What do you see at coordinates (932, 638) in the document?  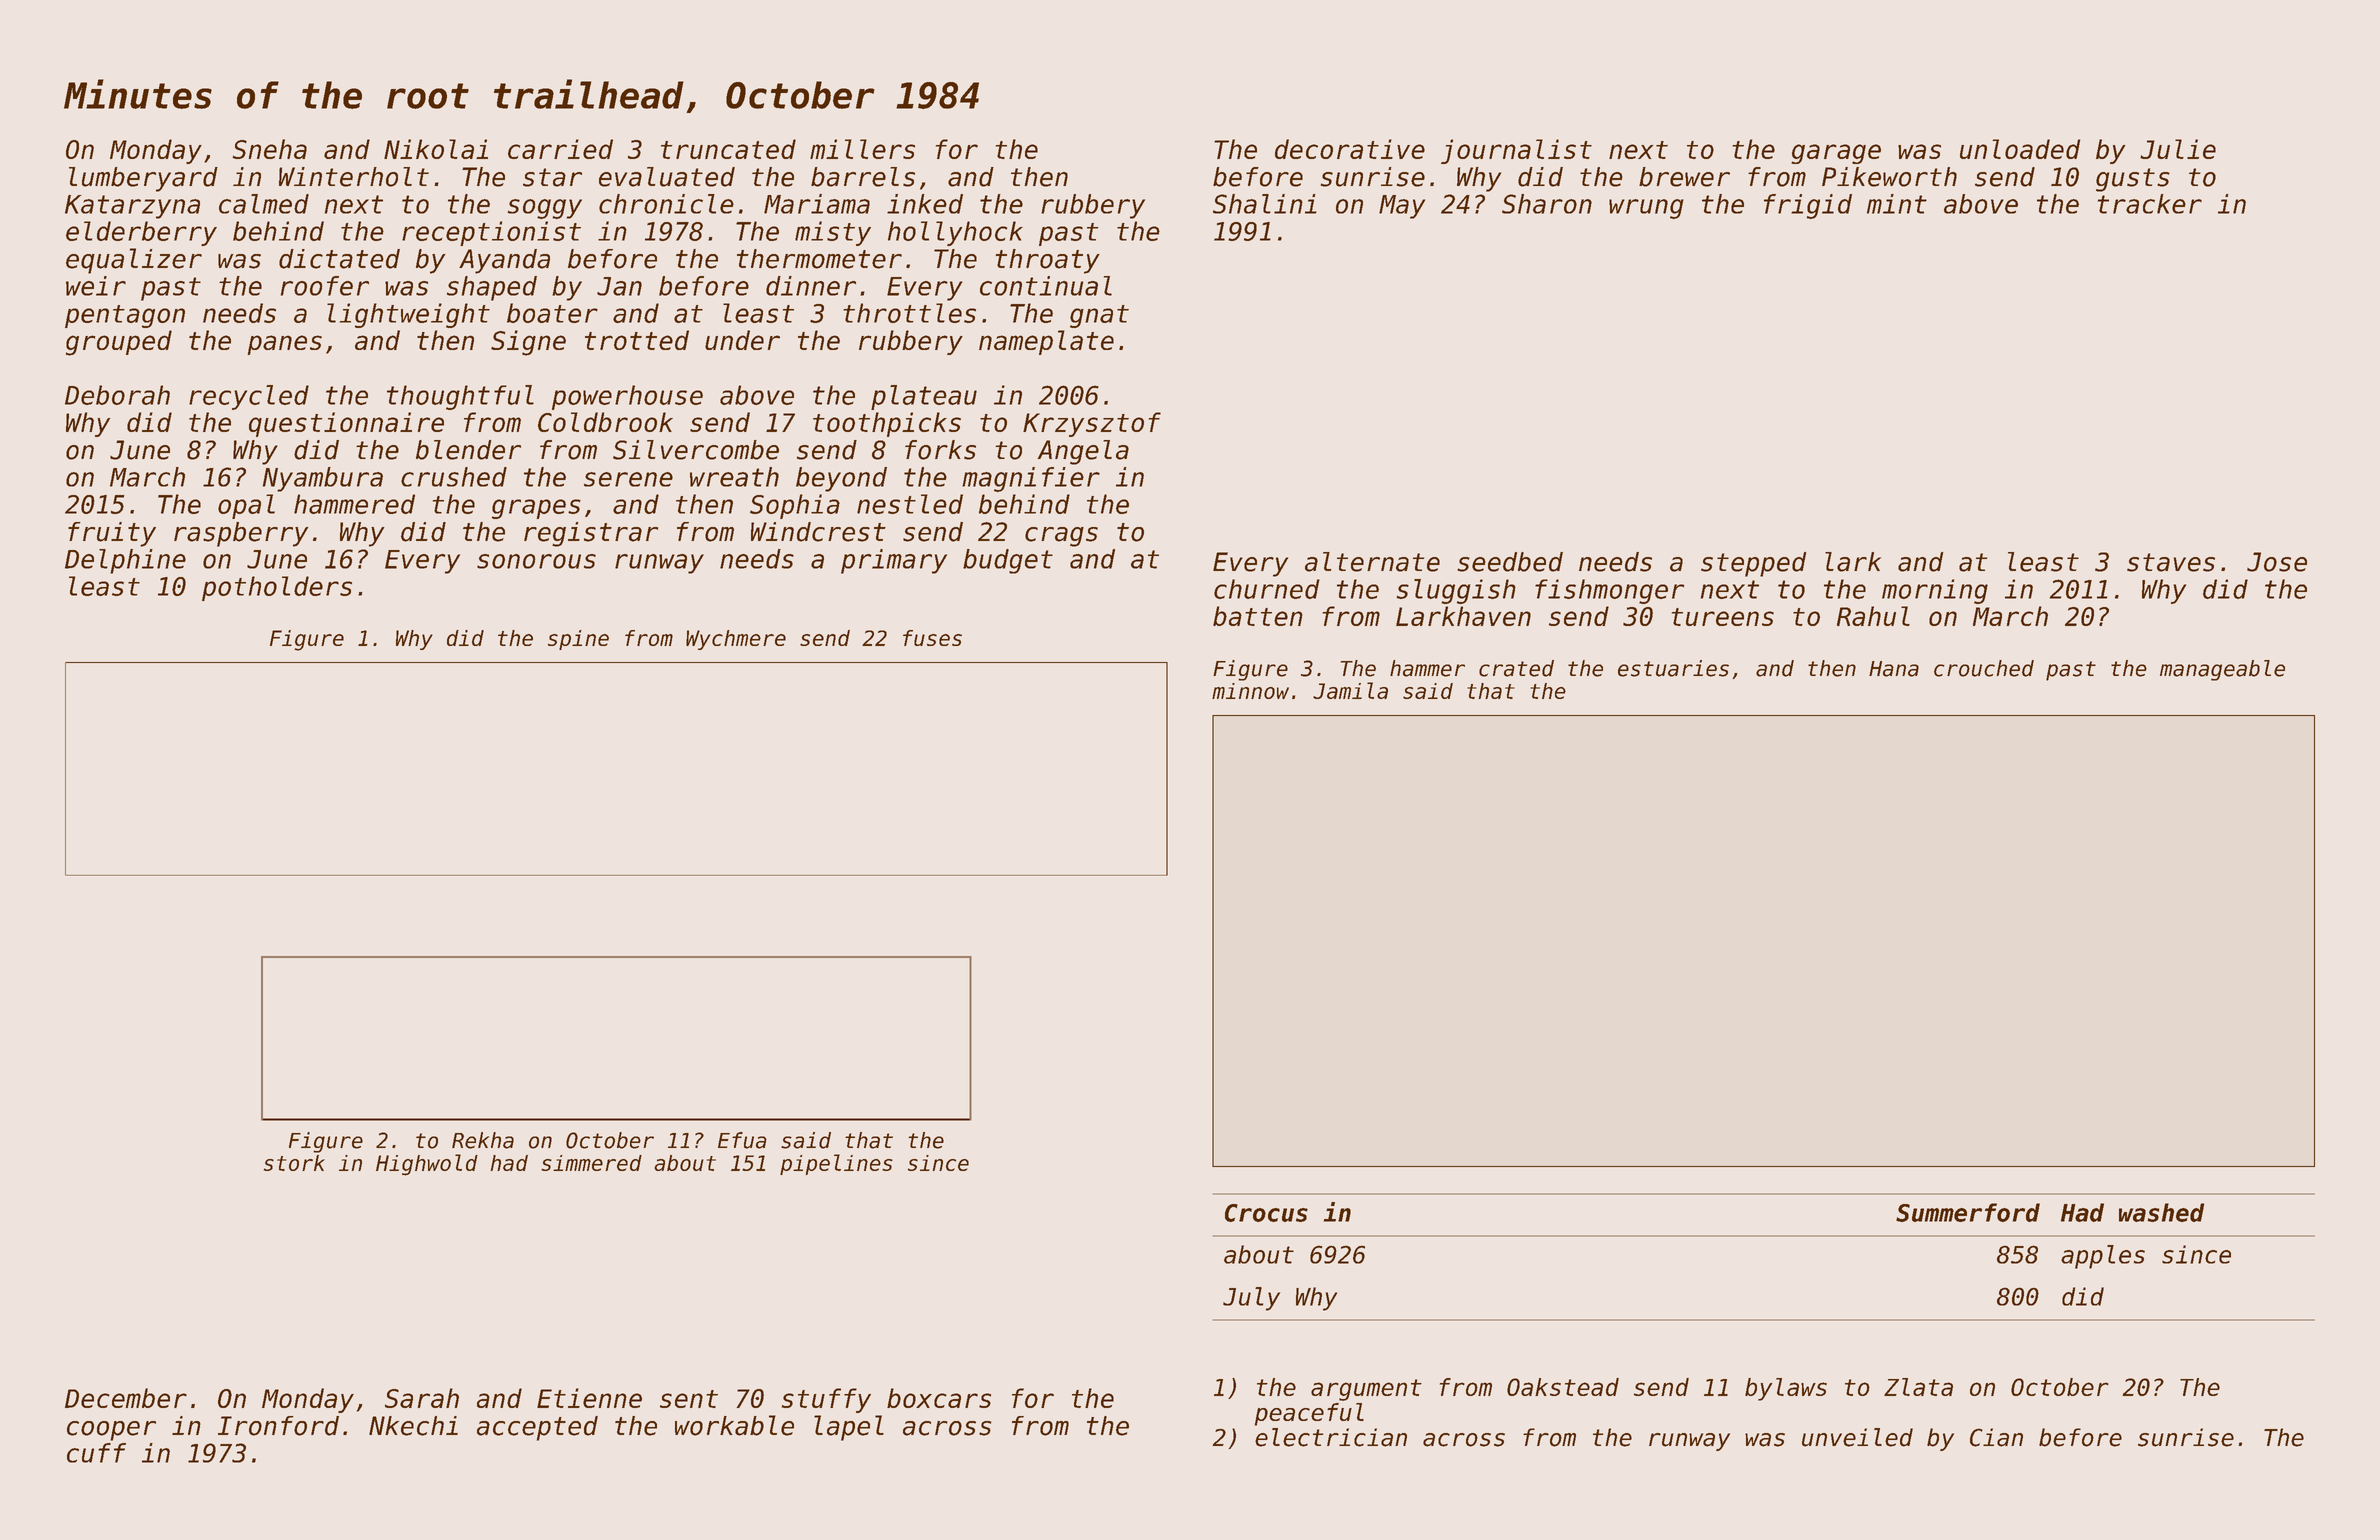 I see `fuses` at bounding box center [932, 638].
